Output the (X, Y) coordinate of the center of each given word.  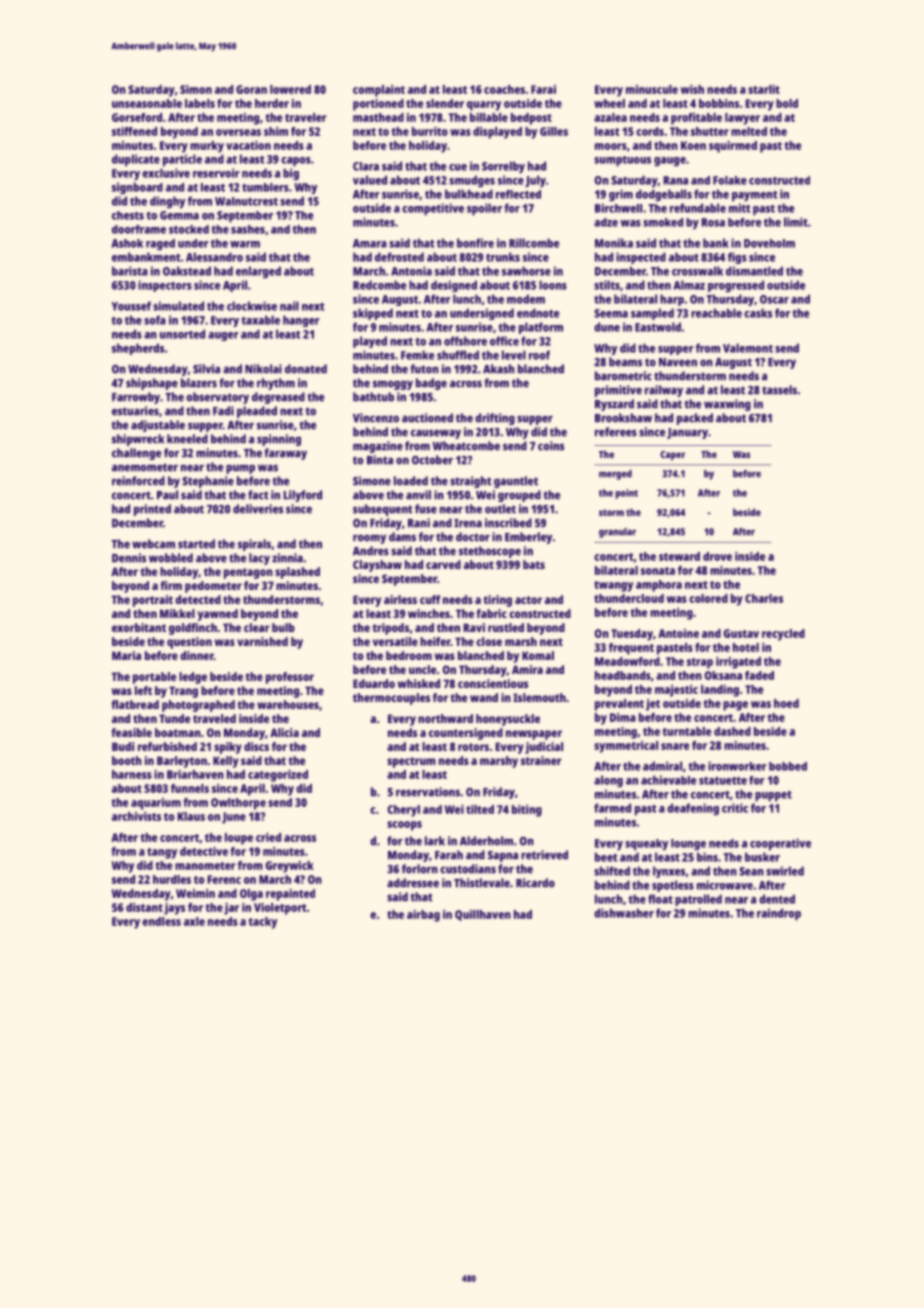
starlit (764, 89)
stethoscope (490, 552)
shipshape (152, 384)
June (234, 818)
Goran (251, 89)
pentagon (248, 573)
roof (539, 355)
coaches (504, 89)
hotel (746, 647)
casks (758, 313)
